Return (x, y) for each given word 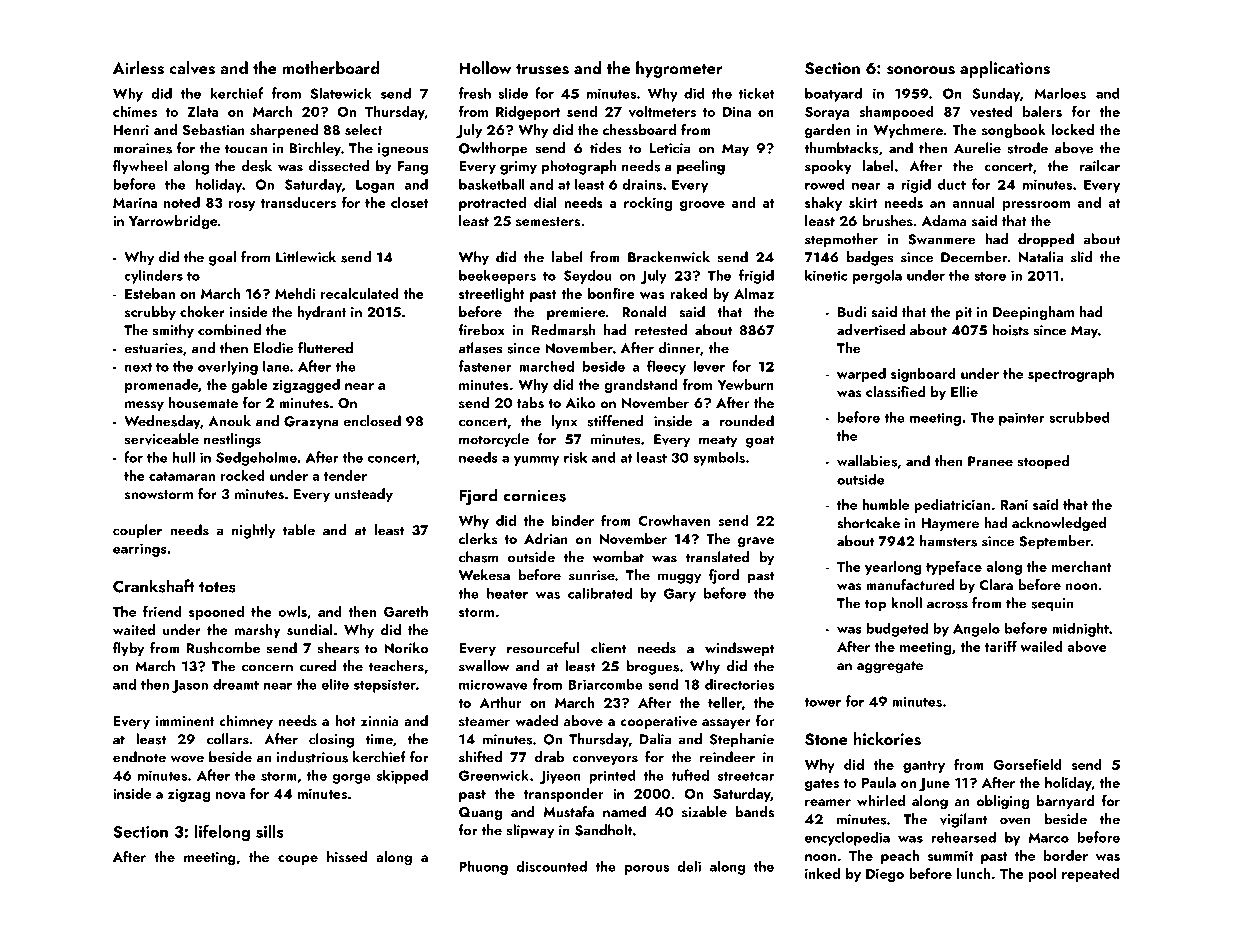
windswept (740, 649)
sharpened (284, 131)
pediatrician (952, 506)
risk (575, 457)
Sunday (996, 94)
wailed (1041, 646)
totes (217, 587)
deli (689, 866)
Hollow (485, 67)
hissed (347, 857)
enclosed (372, 421)
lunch (973, 873)
